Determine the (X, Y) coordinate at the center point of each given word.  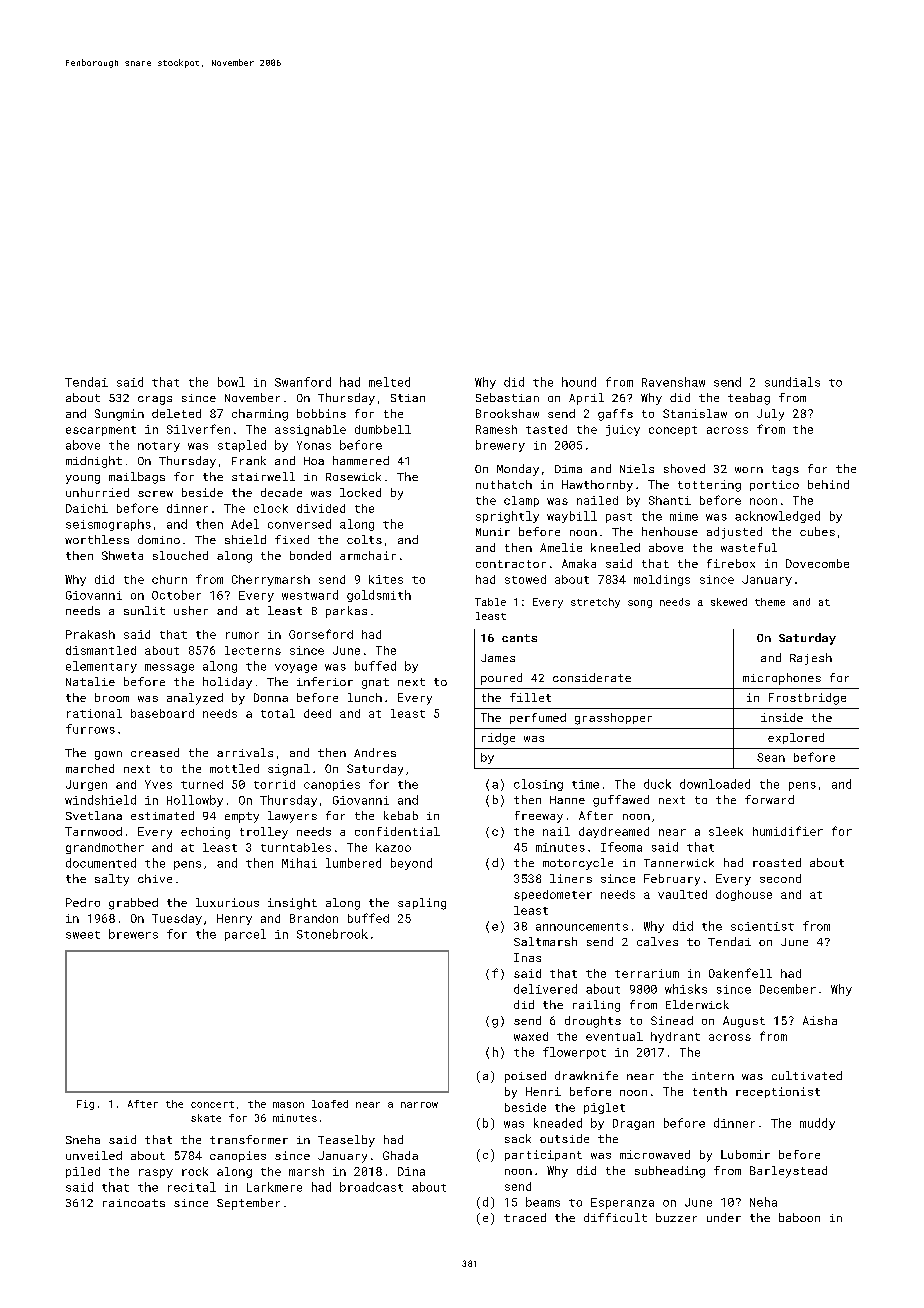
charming (260, 415)
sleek (726, 831)
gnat (375, 683)
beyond (411, 864)
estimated (162, 815)
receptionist (778, 1092)
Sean (771, 757)
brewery (500, 446)
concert (212, 1104)
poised (525, 1077)
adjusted (734, 533)
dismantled (101, 650)
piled (83, 1172)
